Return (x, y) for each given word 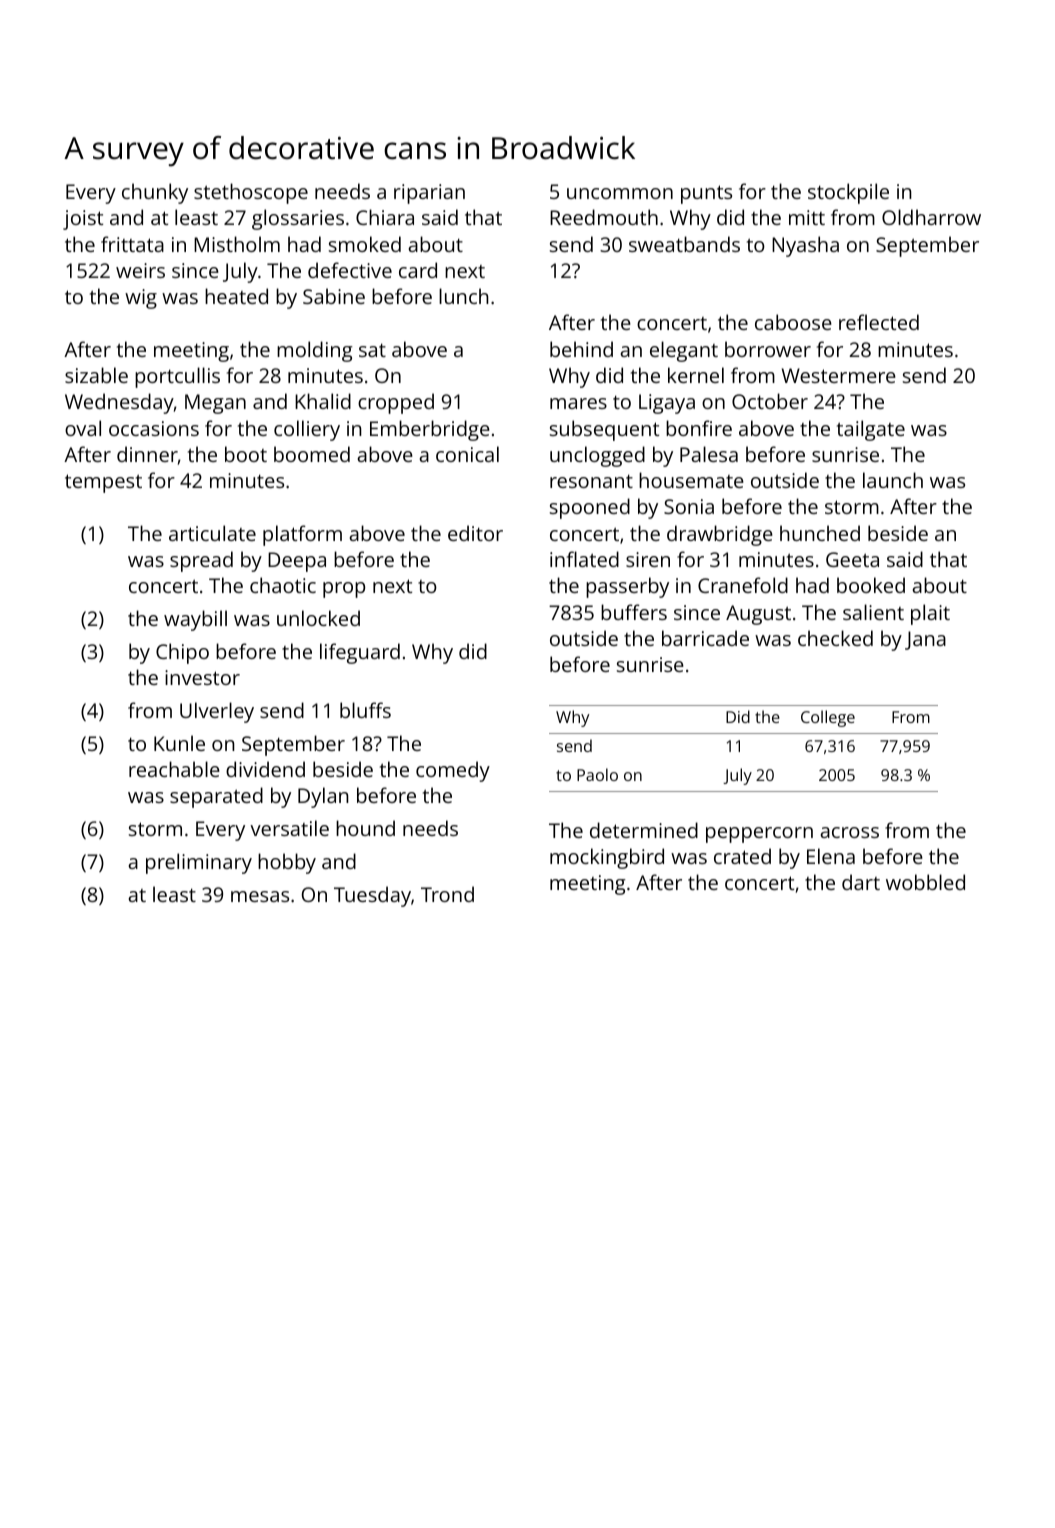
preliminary (199, 863)
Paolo (597, 774)
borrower (768, 349)
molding (315, 351)
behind (581, 349)
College (828, 718)
